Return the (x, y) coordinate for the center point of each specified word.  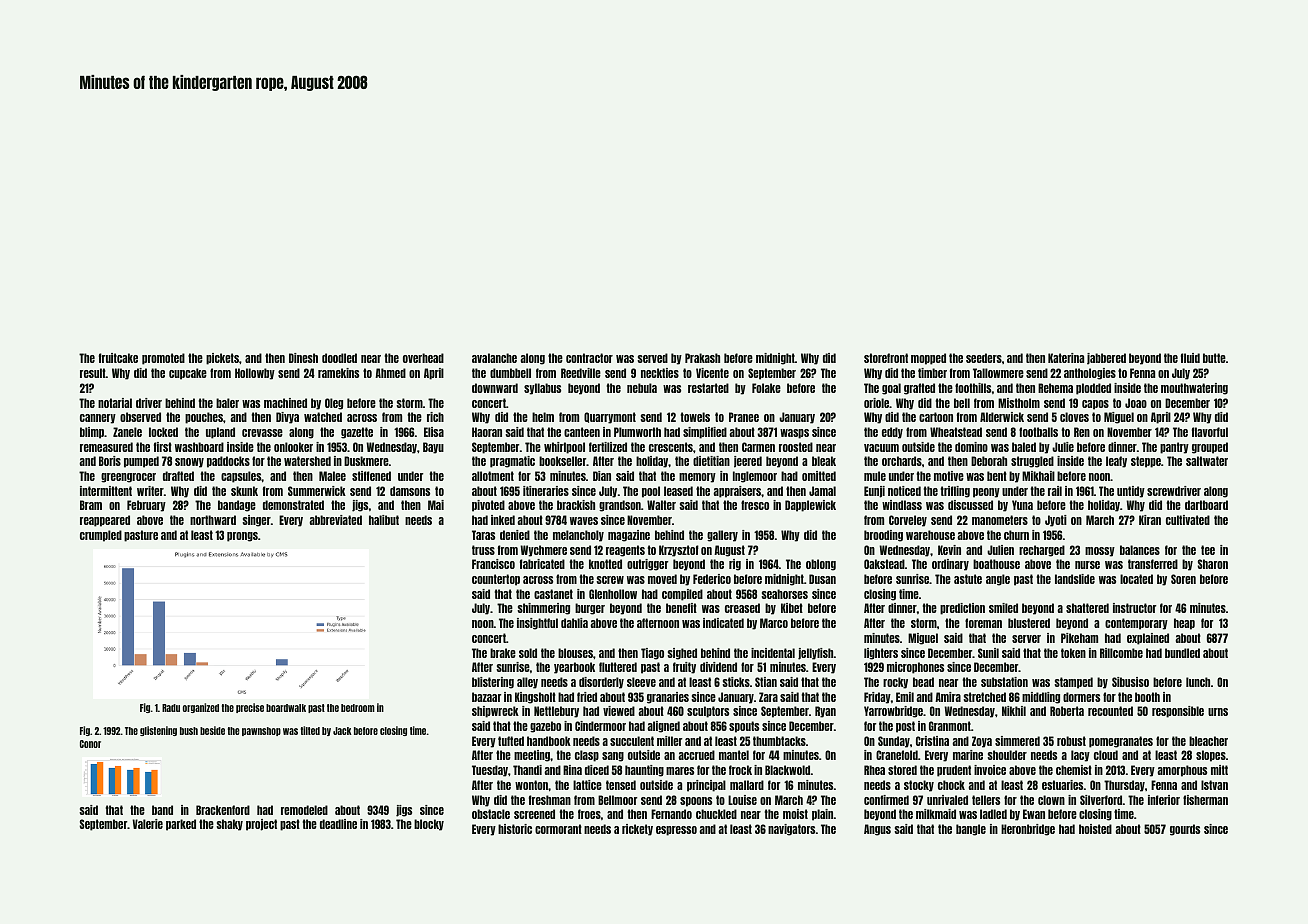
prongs (242, 537)
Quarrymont (610, 418)
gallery (722, 536)
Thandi (527, 770)
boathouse (996, 564)
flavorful (1210, 432)
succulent (632, 741)
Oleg (334, 404)
